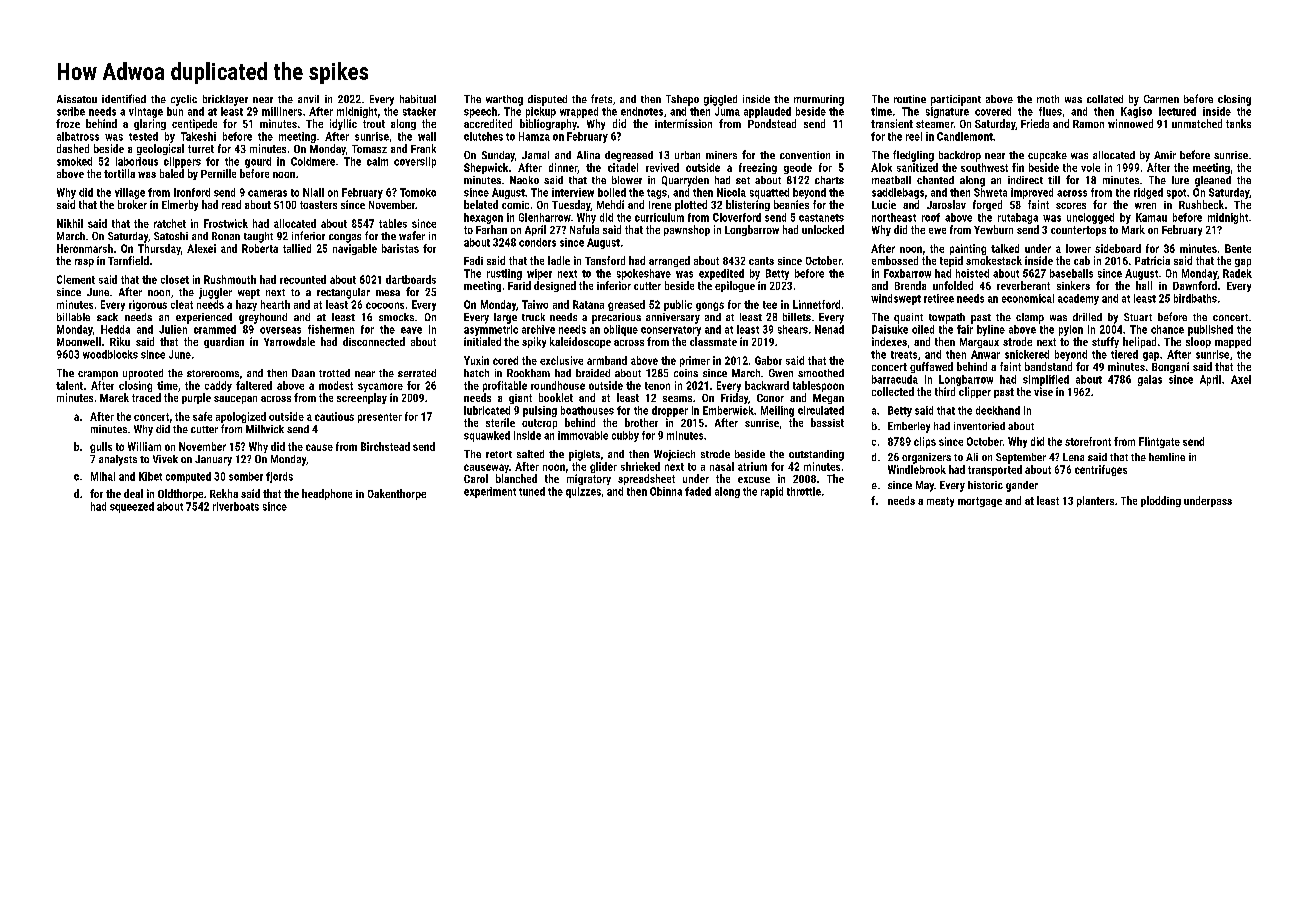  Describe the element at coordinates (761, 261) in the screenshot. I see `cants` at that location.
